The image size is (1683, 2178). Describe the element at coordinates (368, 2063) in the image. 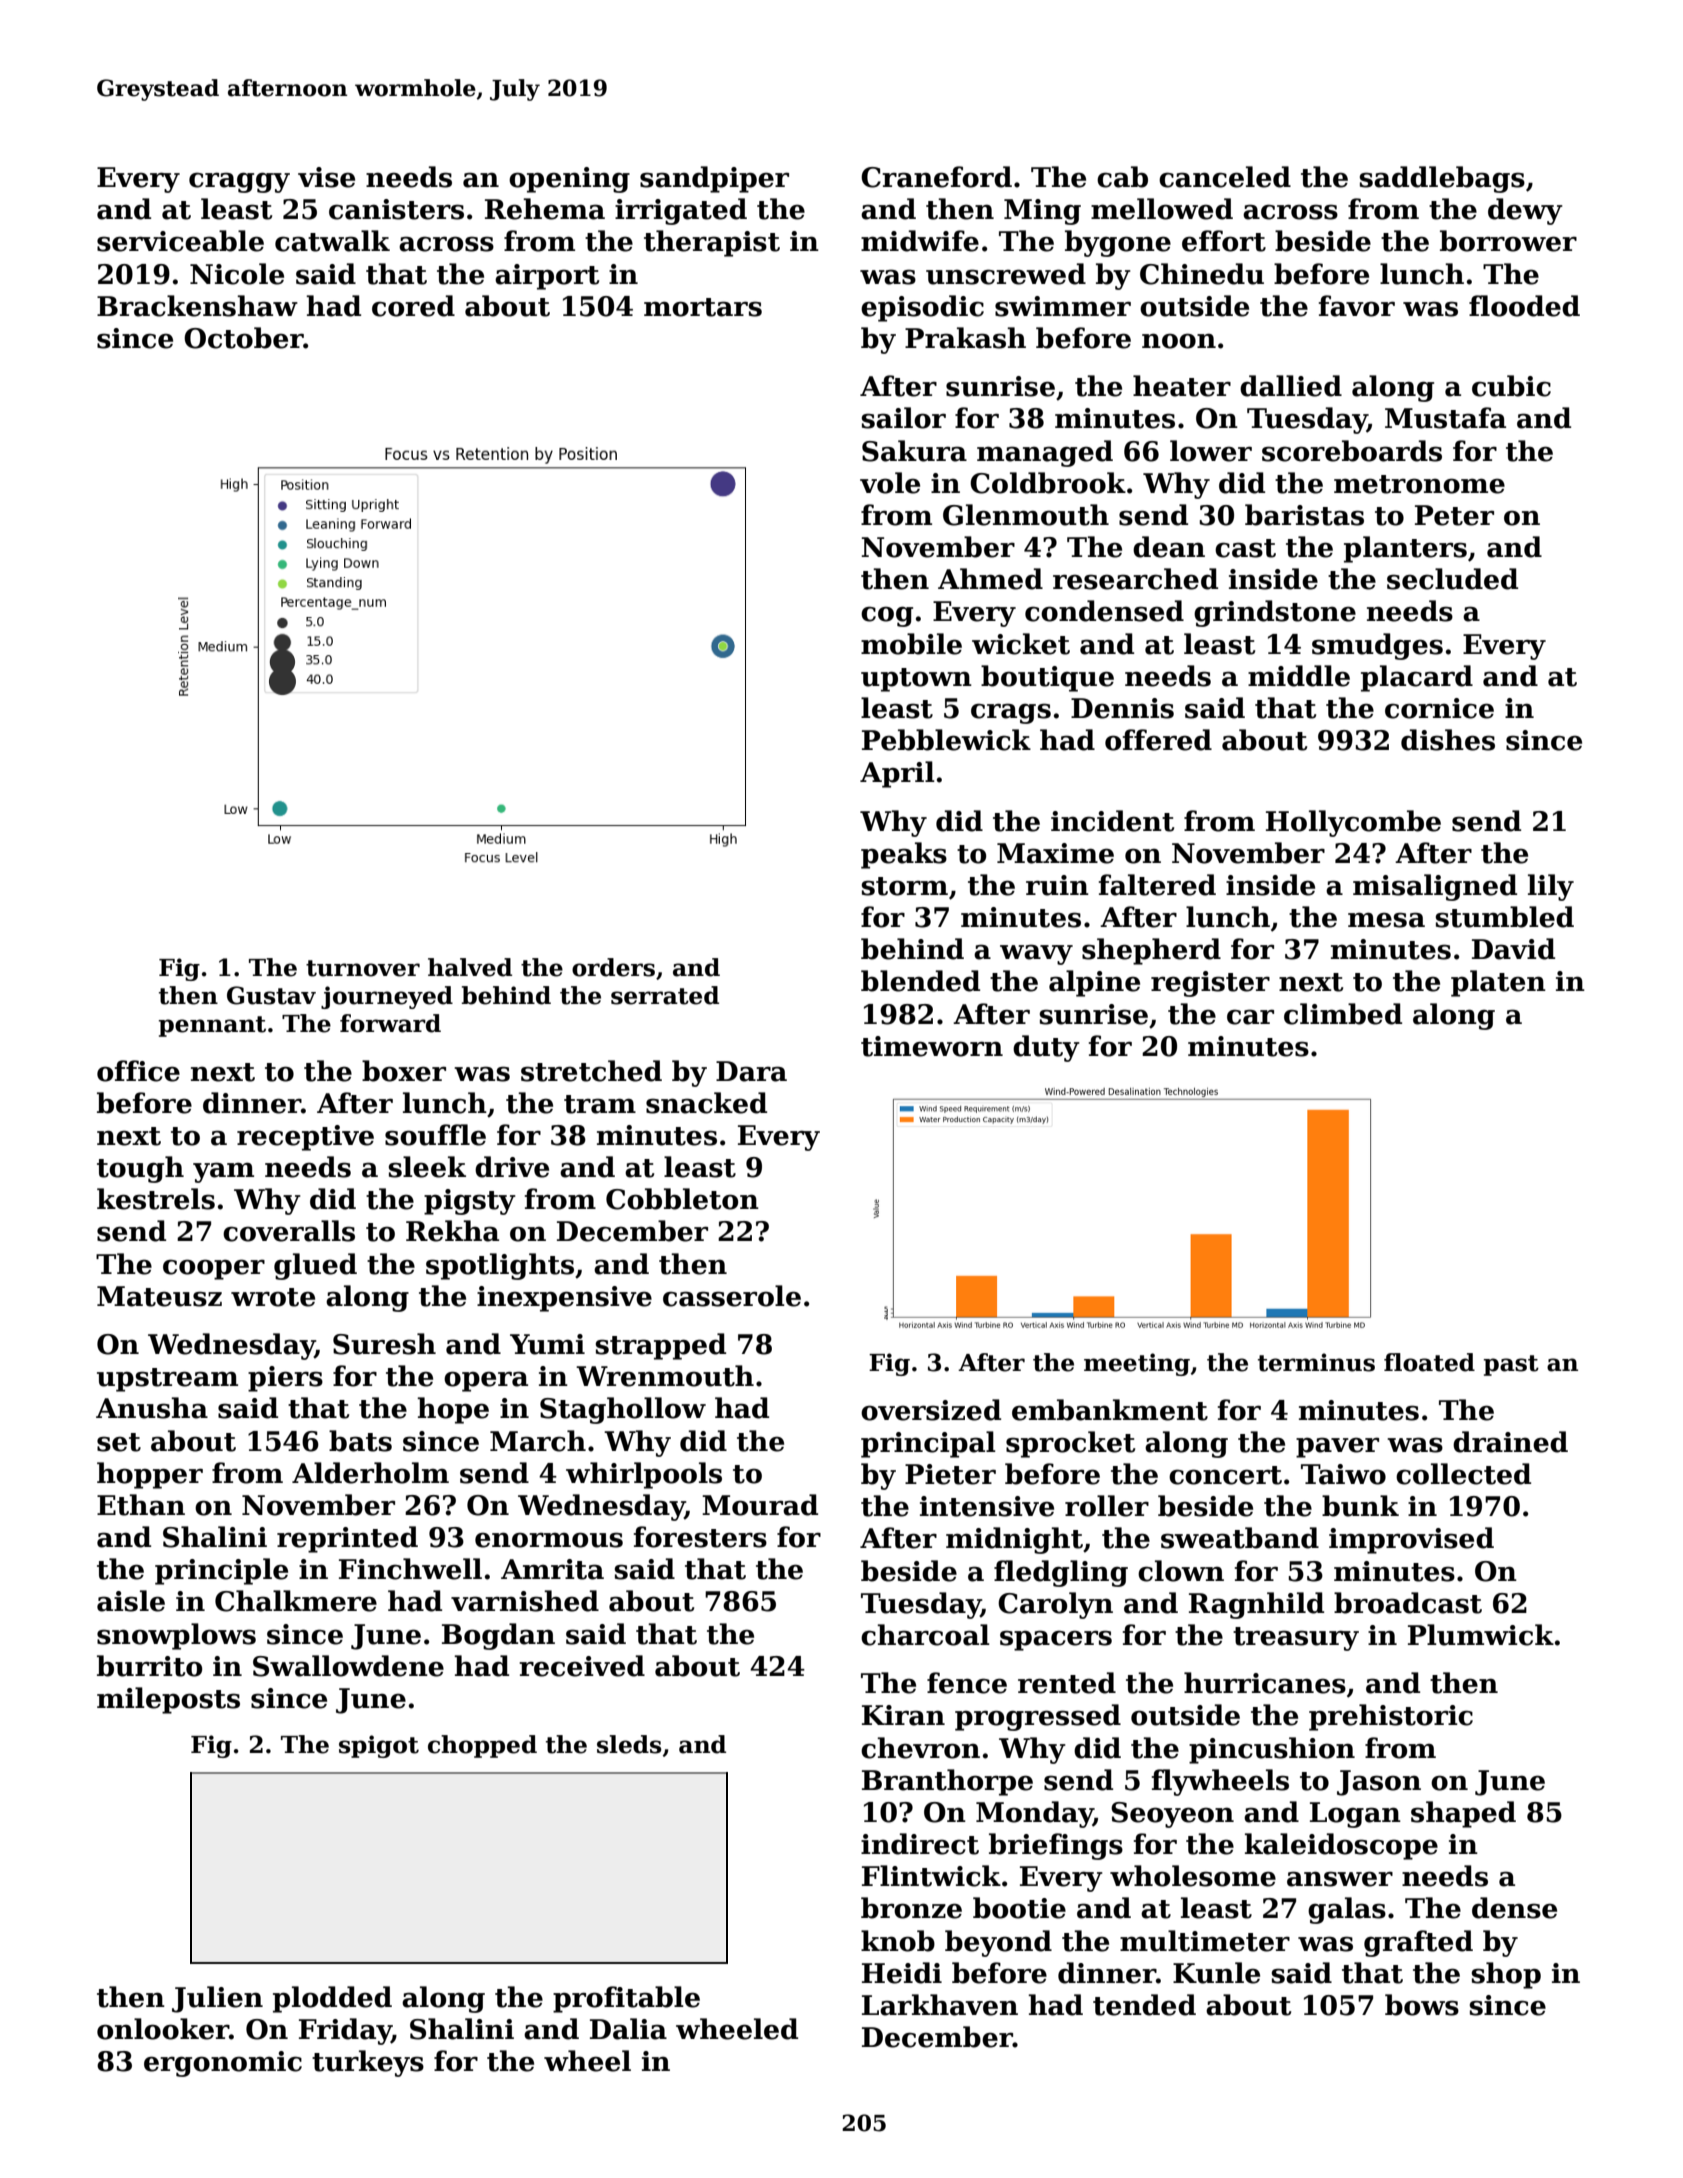

I see `turkeys` at that location.
